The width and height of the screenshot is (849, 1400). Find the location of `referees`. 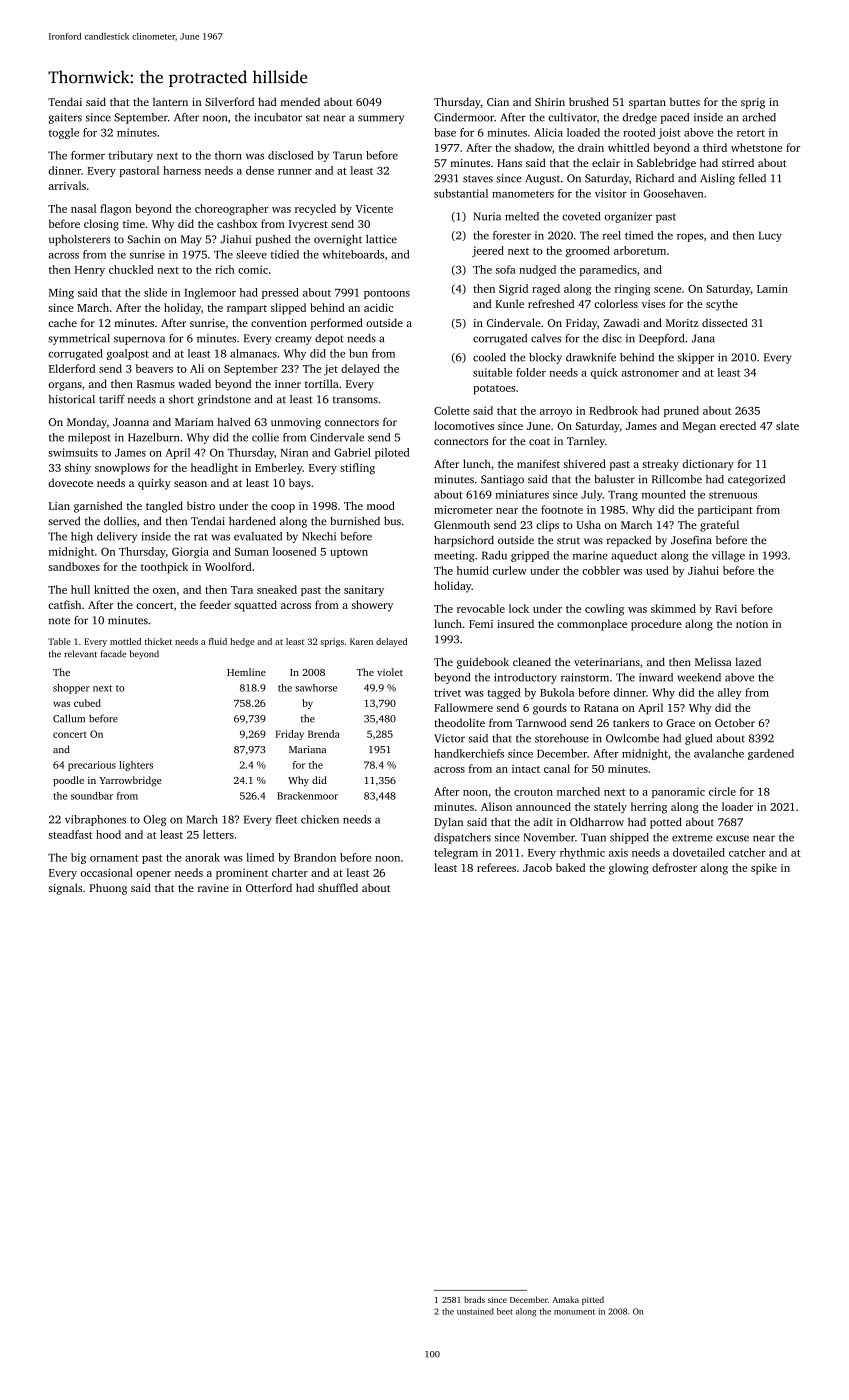

referees is located at coordinates (496, 867).
